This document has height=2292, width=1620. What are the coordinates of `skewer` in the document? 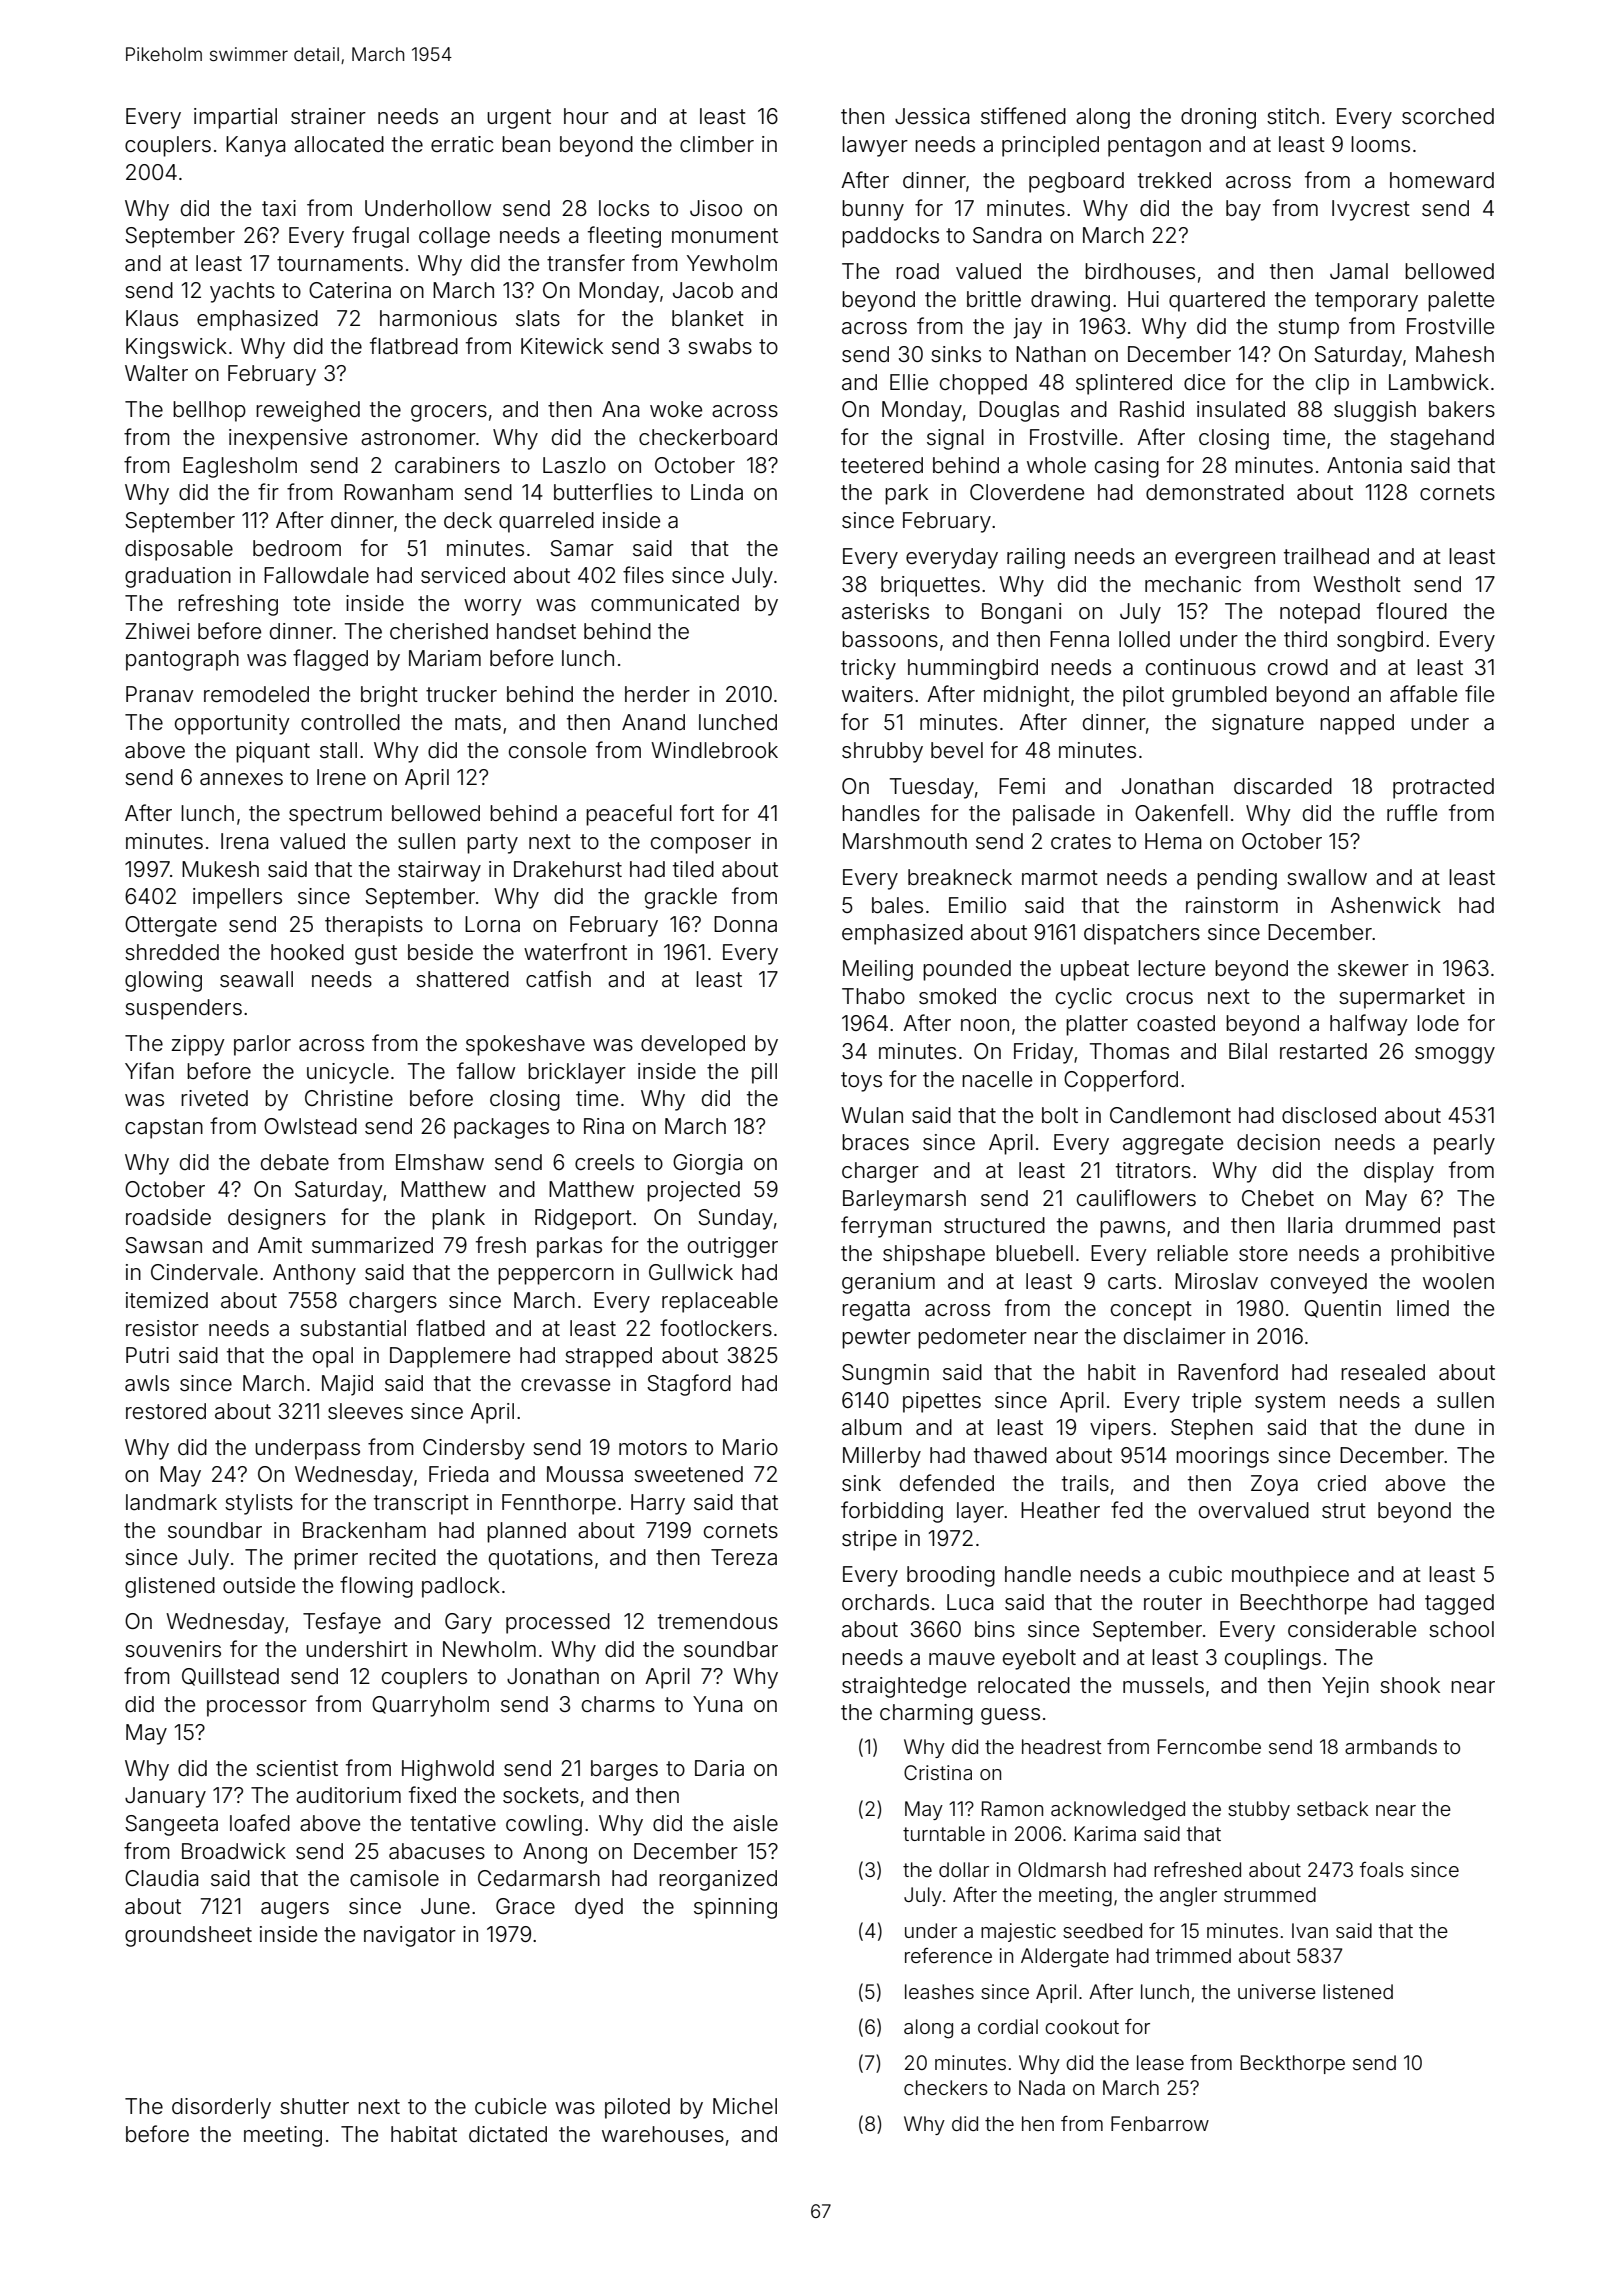 It's located at (1373, 968).
